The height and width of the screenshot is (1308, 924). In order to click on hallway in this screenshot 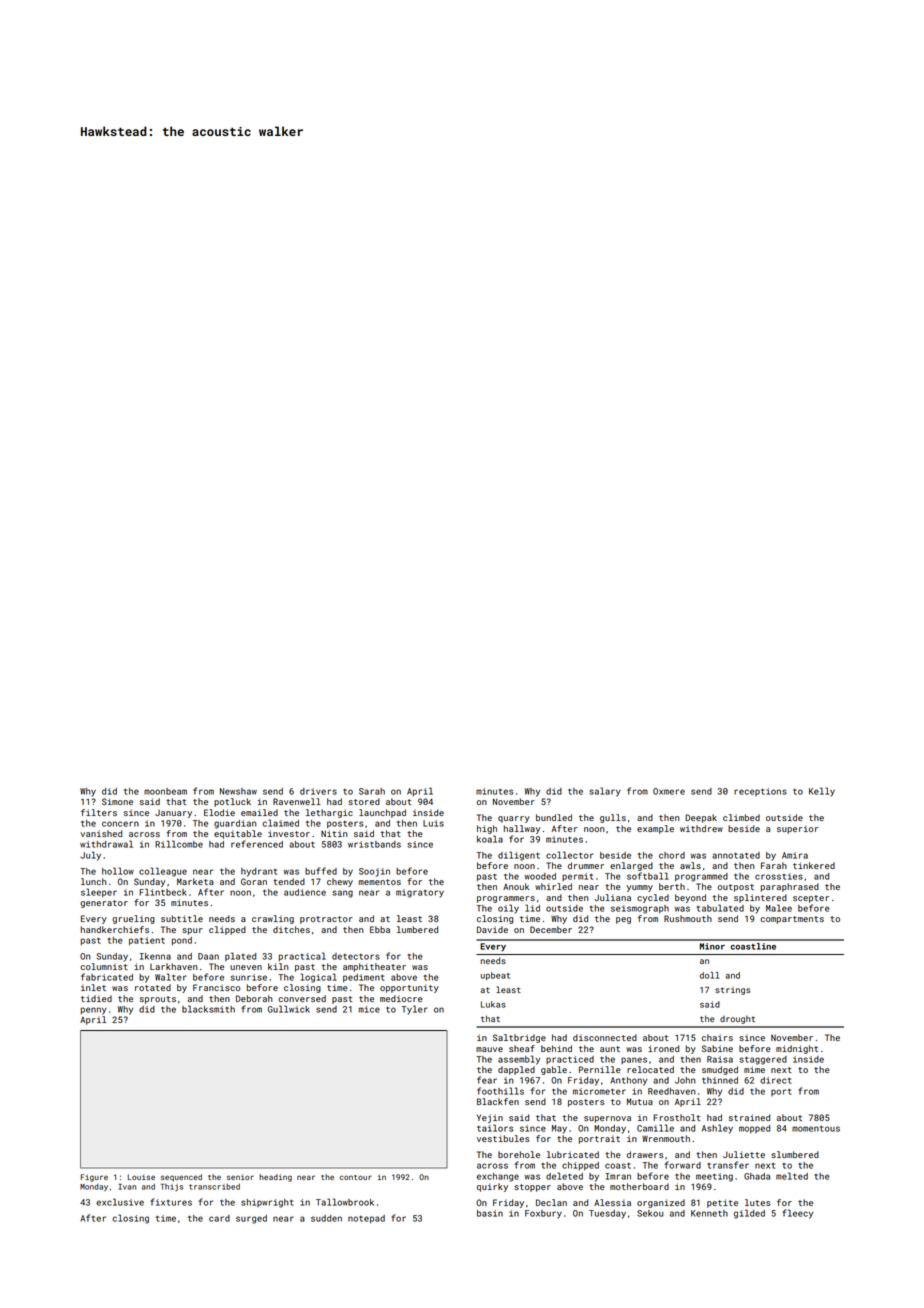, I will do `click(522, 829)`.
